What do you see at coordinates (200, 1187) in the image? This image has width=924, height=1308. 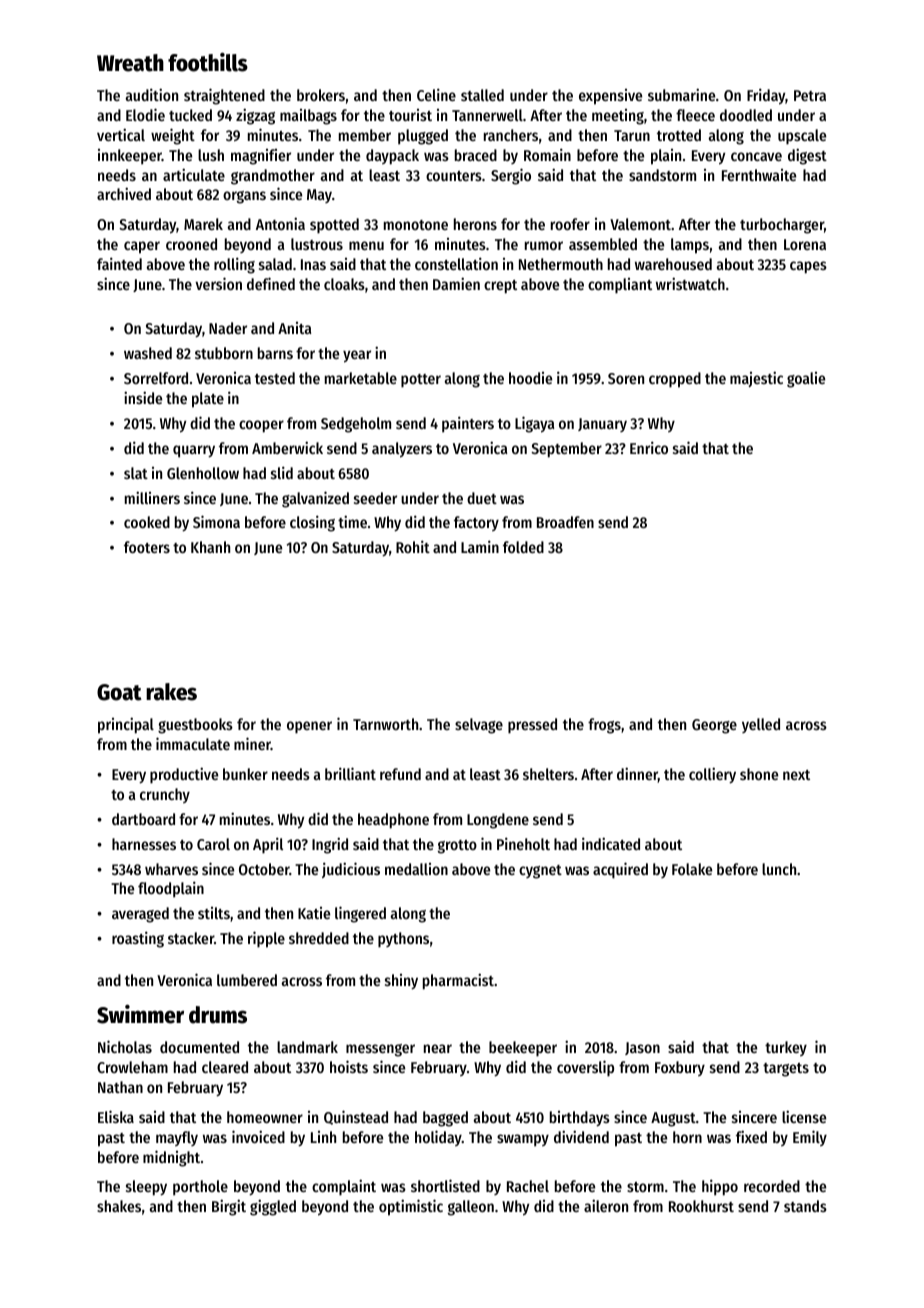 I see `porthole` at bounding box center [200, 1187].
